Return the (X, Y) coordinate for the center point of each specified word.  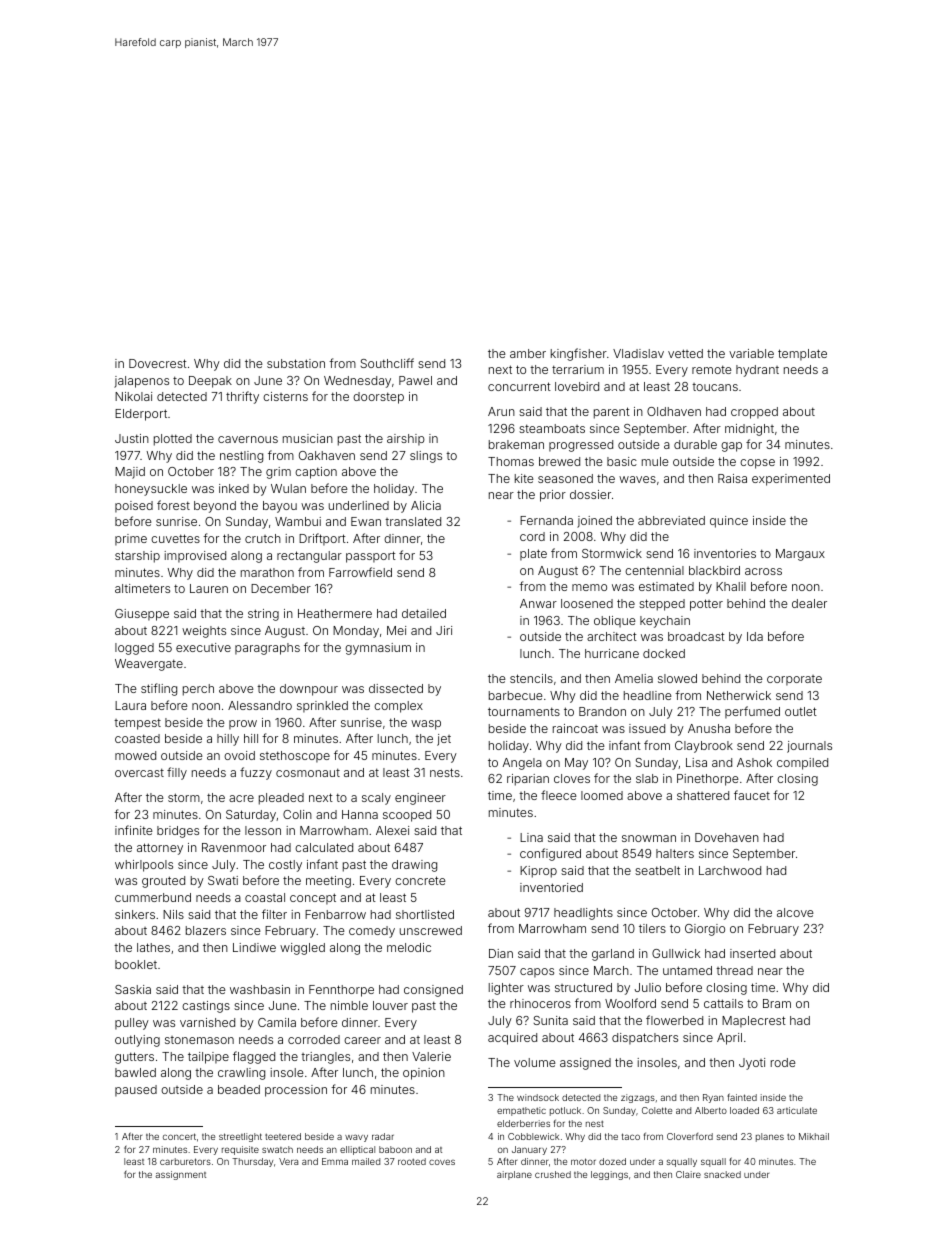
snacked (722, 1174)
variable (751, 353)
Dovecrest (158, 363)
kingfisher (579, 354)
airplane (514, 1175)
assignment (180, 1175)
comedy (372, 932)
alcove (795, 912)
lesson (263, 830)
